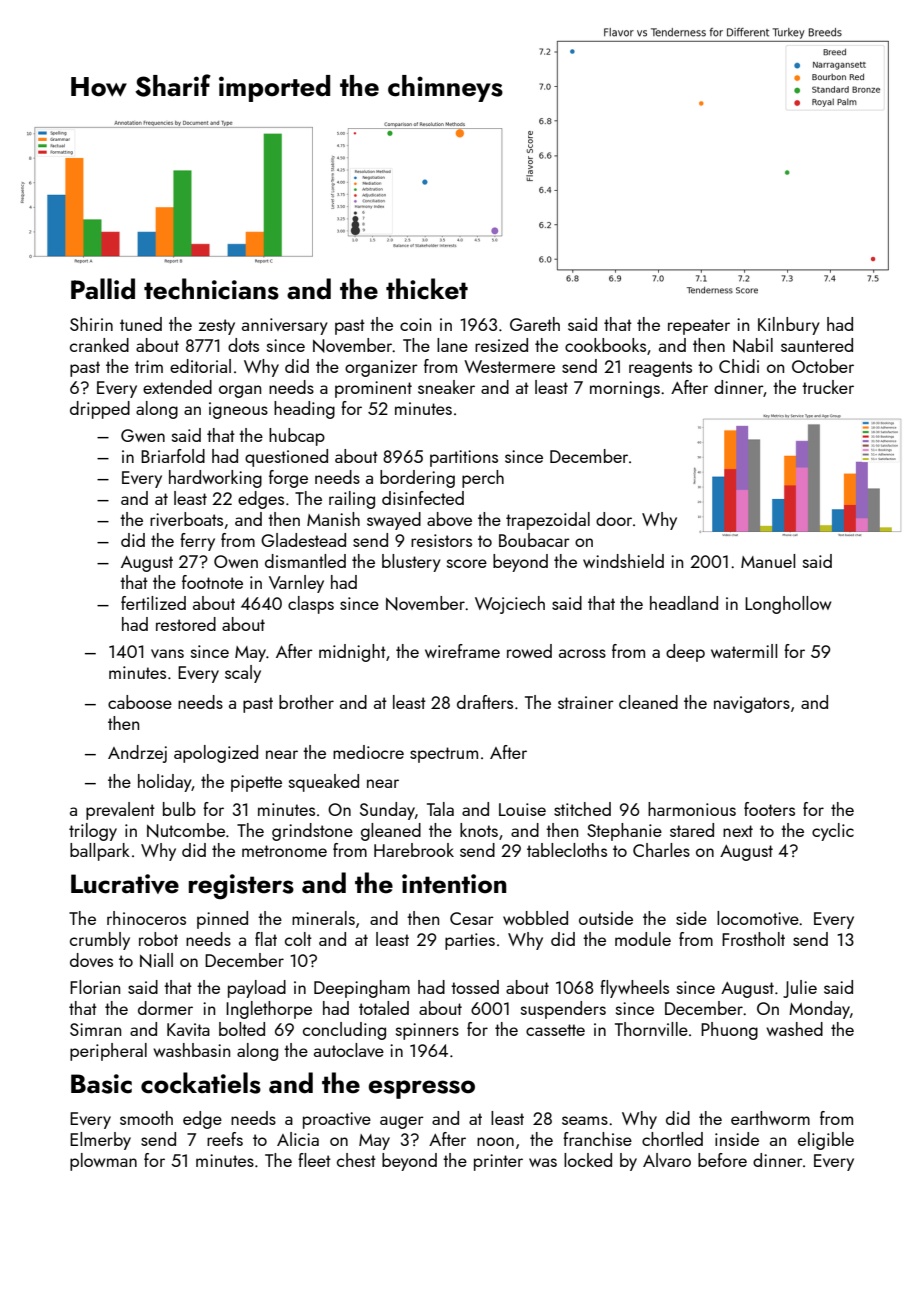 This image has height=1314, width=924. What do you see at coordinates (672, 1139) in the image?
I see `chortled` at bounding box center [672, 1139].
